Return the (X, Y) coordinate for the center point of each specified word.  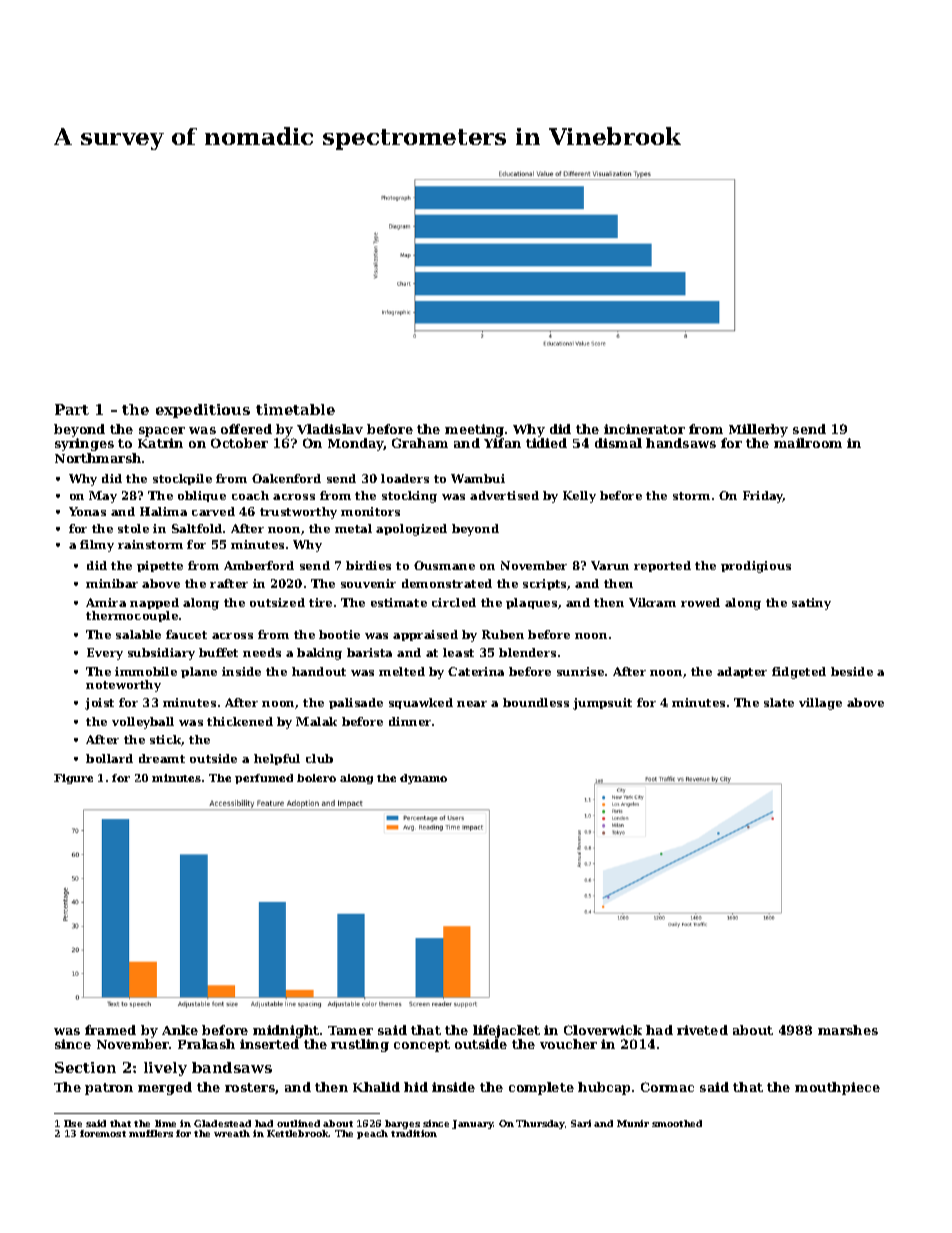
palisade (356, 703)
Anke (180, 1030)
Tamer (350, 1030)
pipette (160, 566)
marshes (848, 1030)
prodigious (756, 567)
